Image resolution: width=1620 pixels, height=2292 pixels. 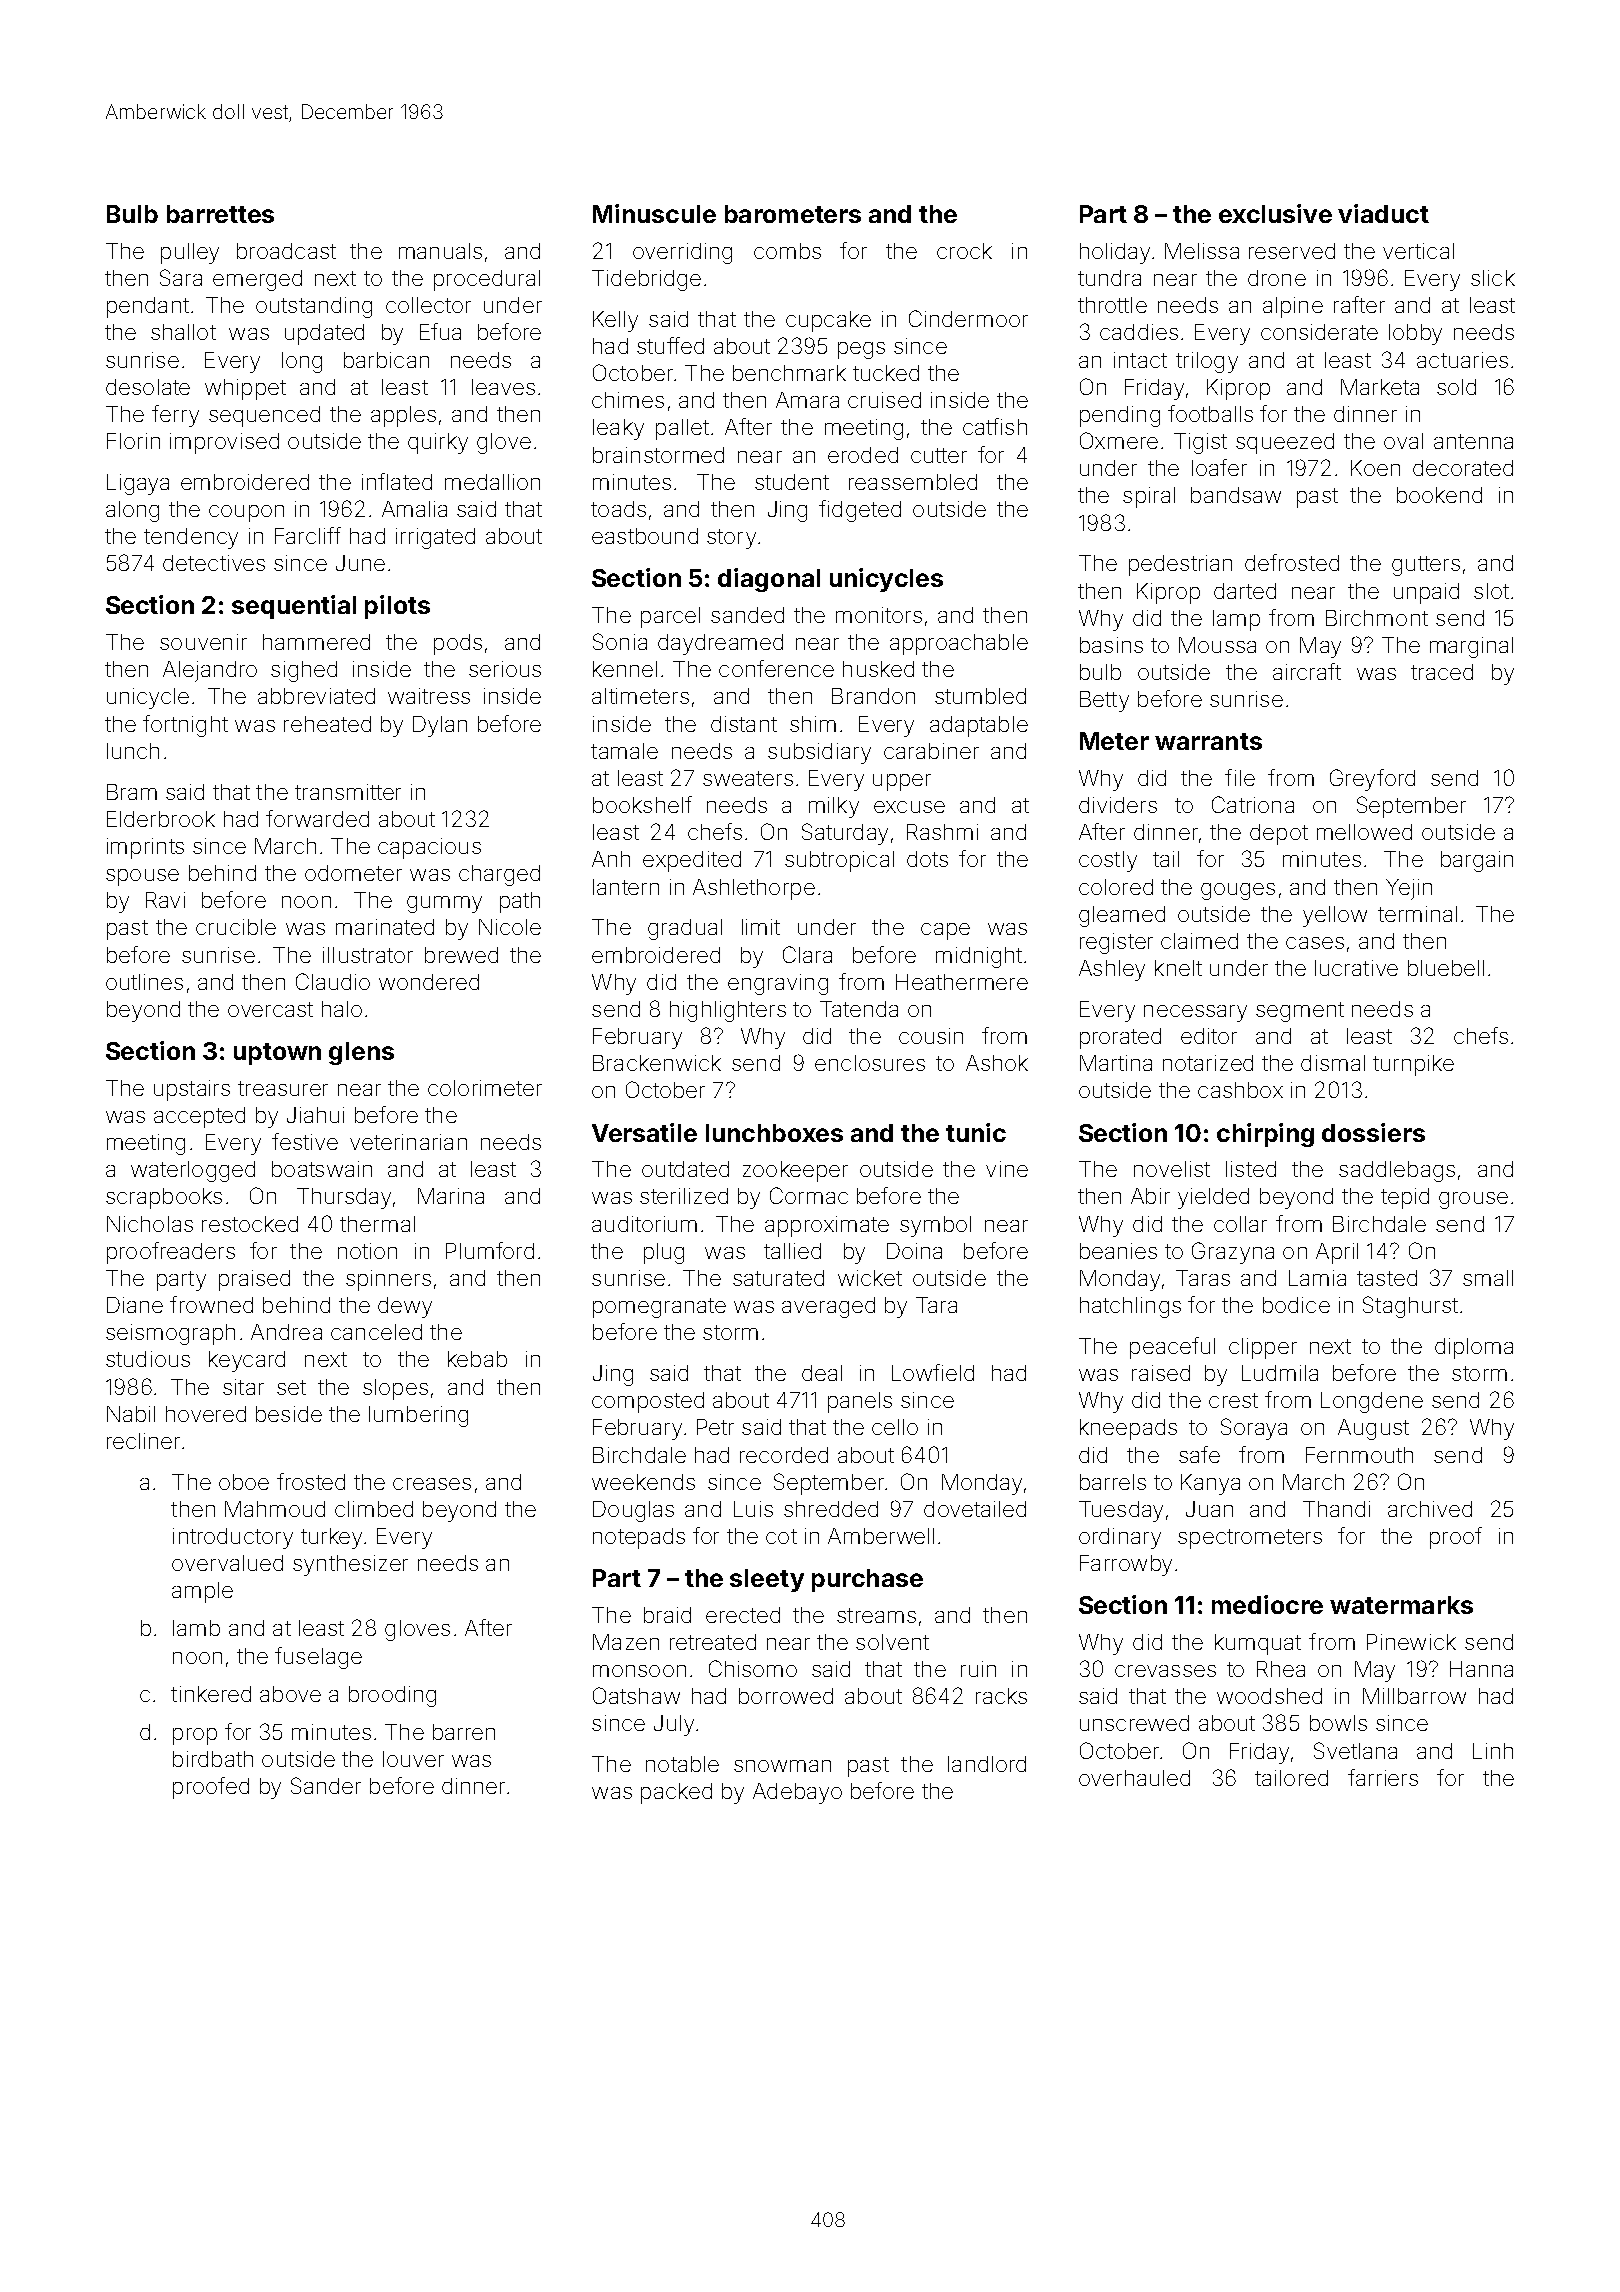 I want to click on chimes, so click(x=628, y=400).
